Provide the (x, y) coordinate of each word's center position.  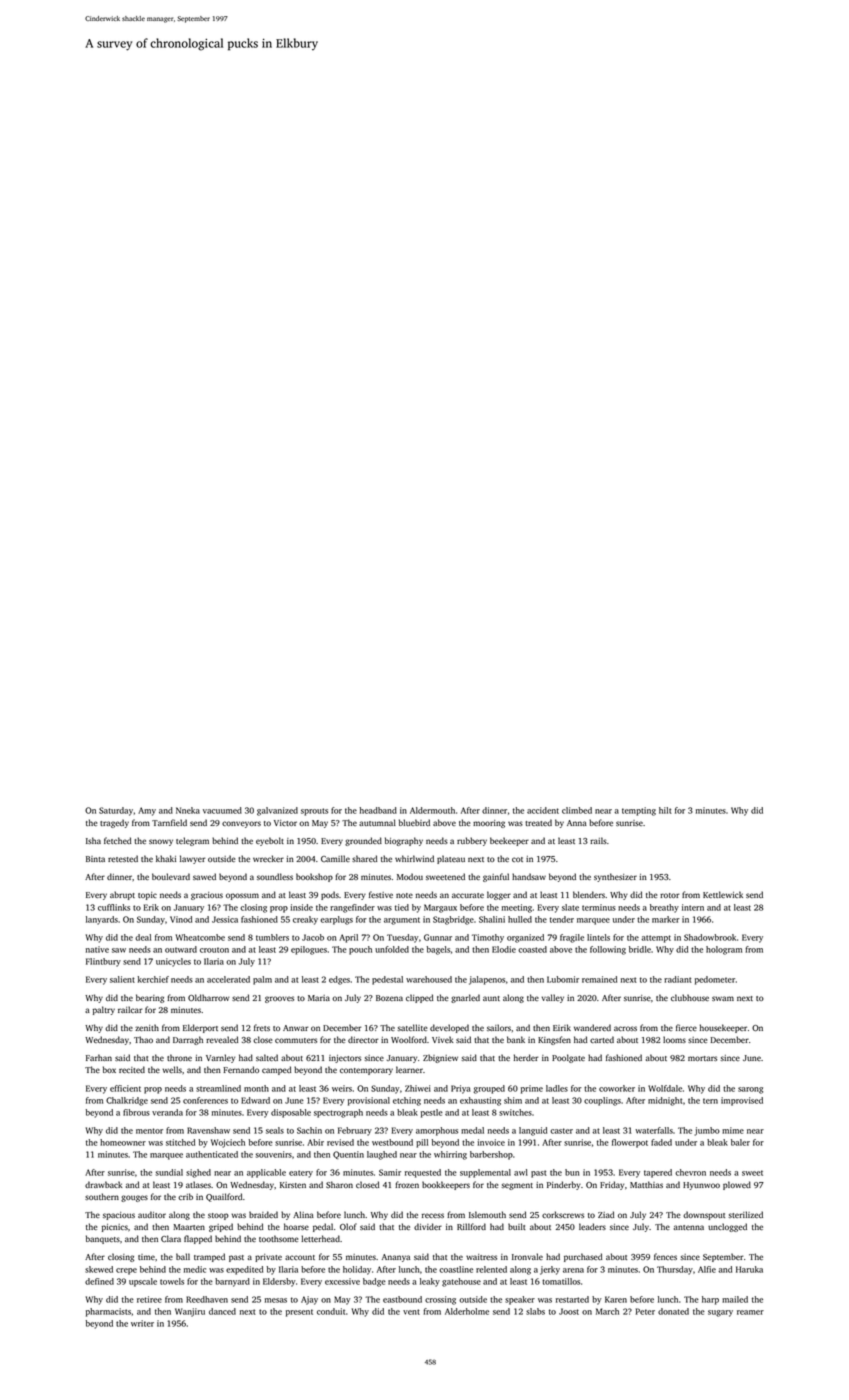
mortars (702, 1058)
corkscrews (563, 1214)
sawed (204, 876)
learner (409, 1069)
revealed (222, 1039)
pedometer (715, 980)
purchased (583, 1257)
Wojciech (228, 1143)
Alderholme (467, 1311)
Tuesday (403, 938)
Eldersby (279, 1282)
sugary (720, 1313)
